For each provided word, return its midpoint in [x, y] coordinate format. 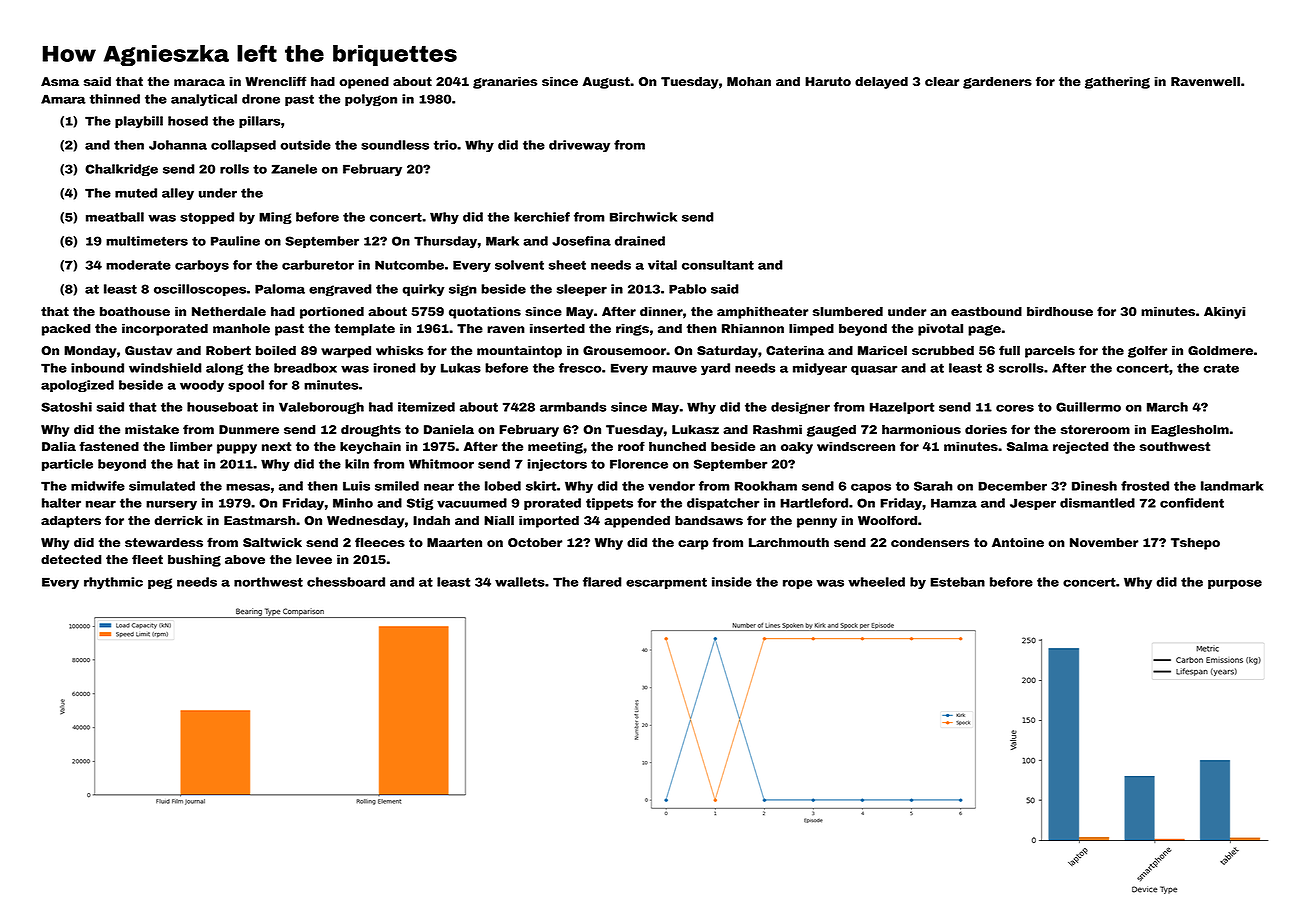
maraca [199, 82]
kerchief [542, 217]
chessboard [346, 582]
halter [61, 503]
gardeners [997, 83]
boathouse [135, 311]
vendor [671, 486]
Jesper [1033, 504]
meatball [115, 217]
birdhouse [1060, 311]
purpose [1235, 584]
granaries [505, 83]
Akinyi [1224, 313]
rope [797, 584]
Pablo [687, 289]
